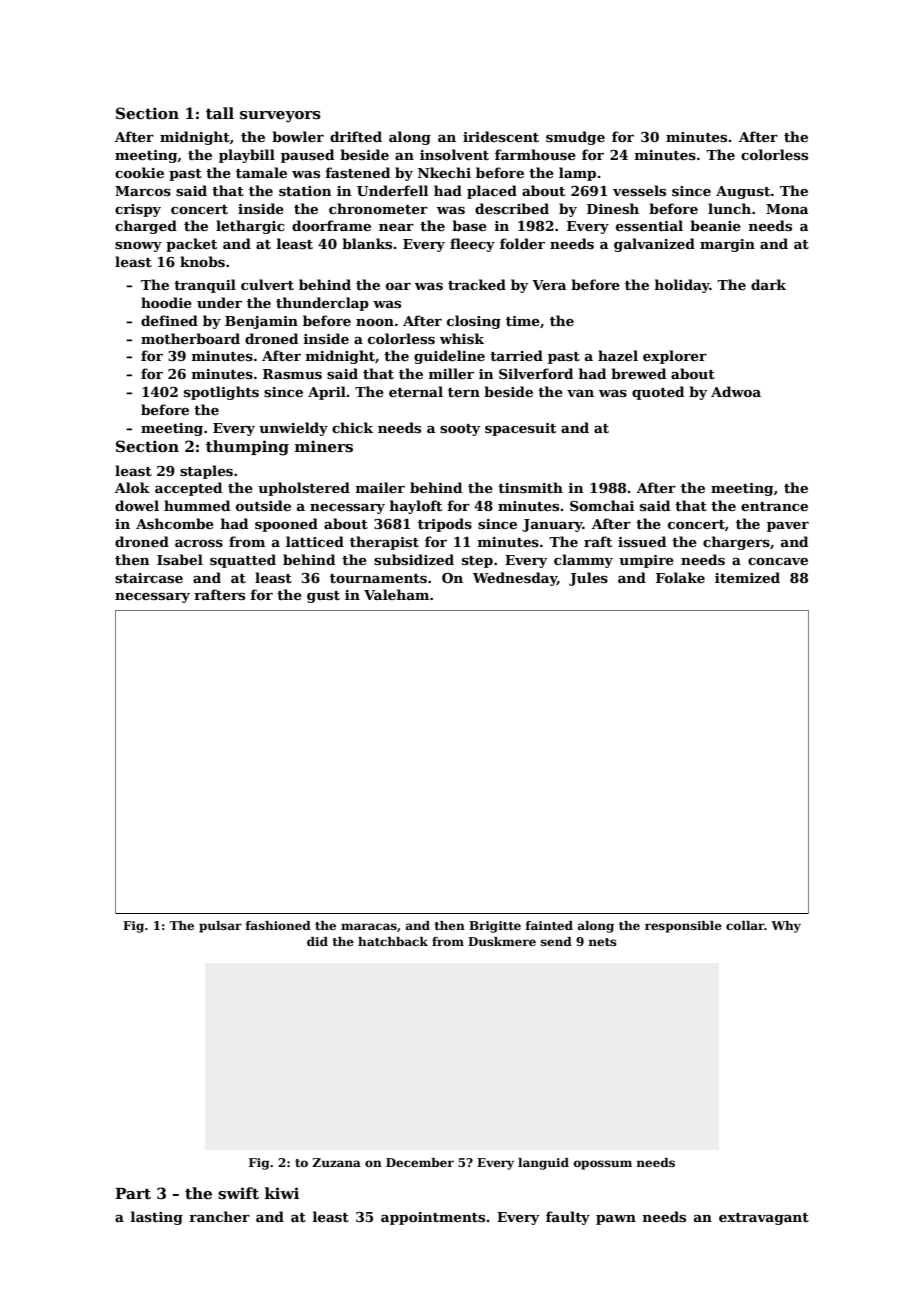  What do you see at coordinates (638, 373) in the screenshot?
I see `brewed` at bounding box center [638, 373].
